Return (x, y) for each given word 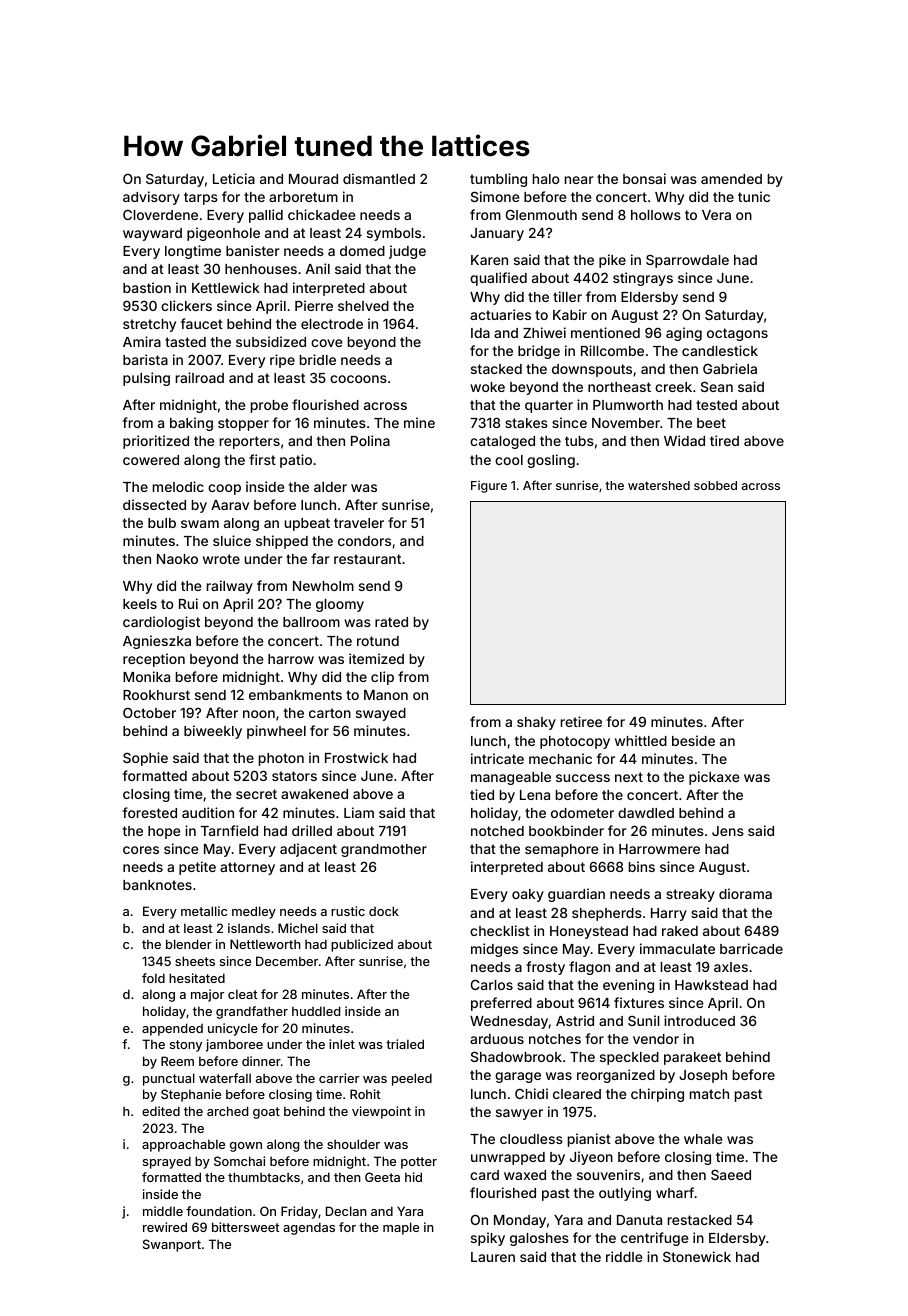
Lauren (493, 1257)
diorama (745, 893)
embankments (295, 695)
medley (254, 912)
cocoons (358, 379)
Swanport (172, 1245)
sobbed (715, 485)
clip (382, 678)
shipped (282, 542)
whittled (641, 740)
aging (684, 334)
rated (391, 622)
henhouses (261, 269)
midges (494, 950)
